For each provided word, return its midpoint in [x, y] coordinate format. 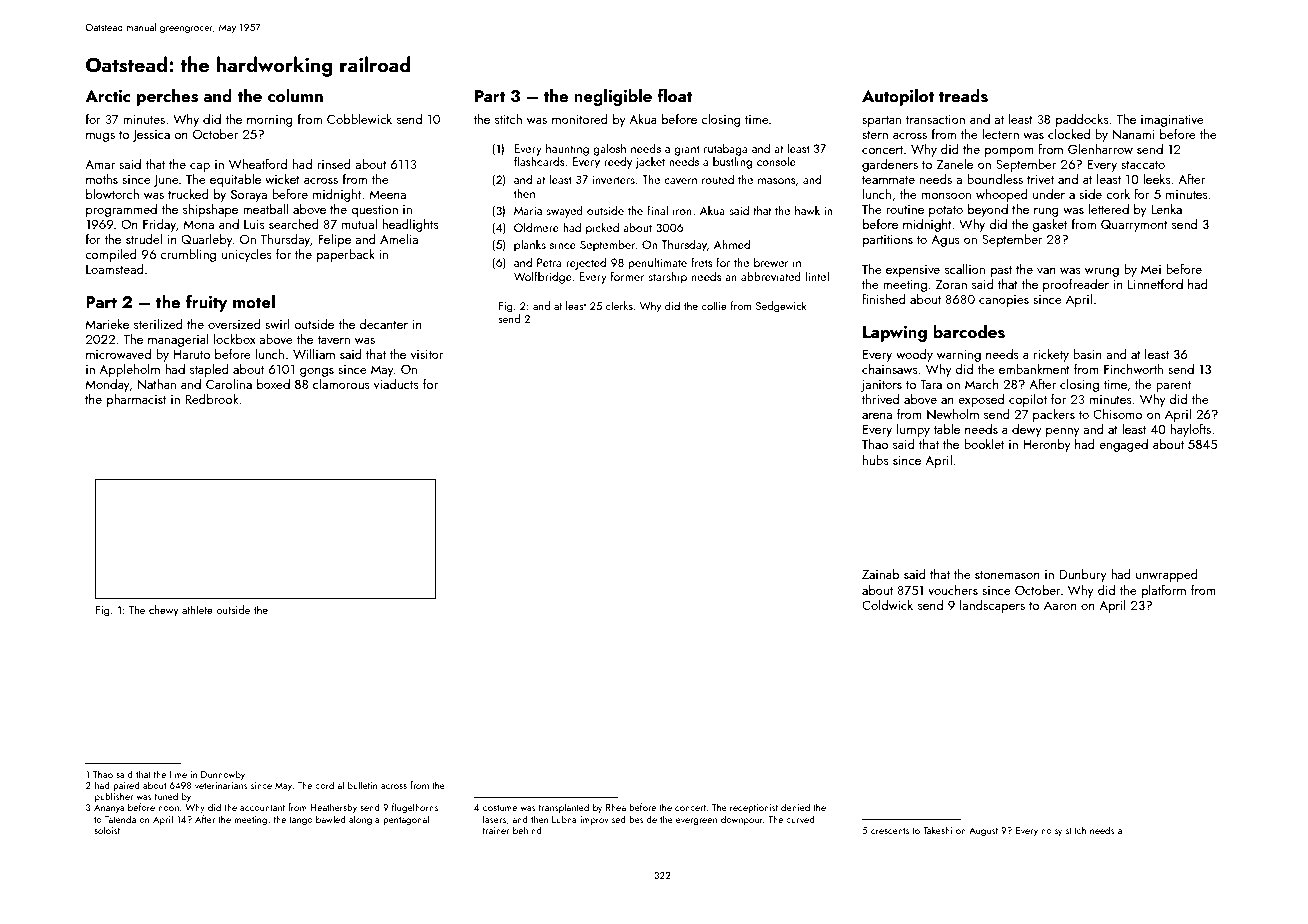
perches [167, 97]
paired [126, 786]
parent [1173, 386]
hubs [876, 460]
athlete [197, 609]
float [674, 95]
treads [963, 96]
